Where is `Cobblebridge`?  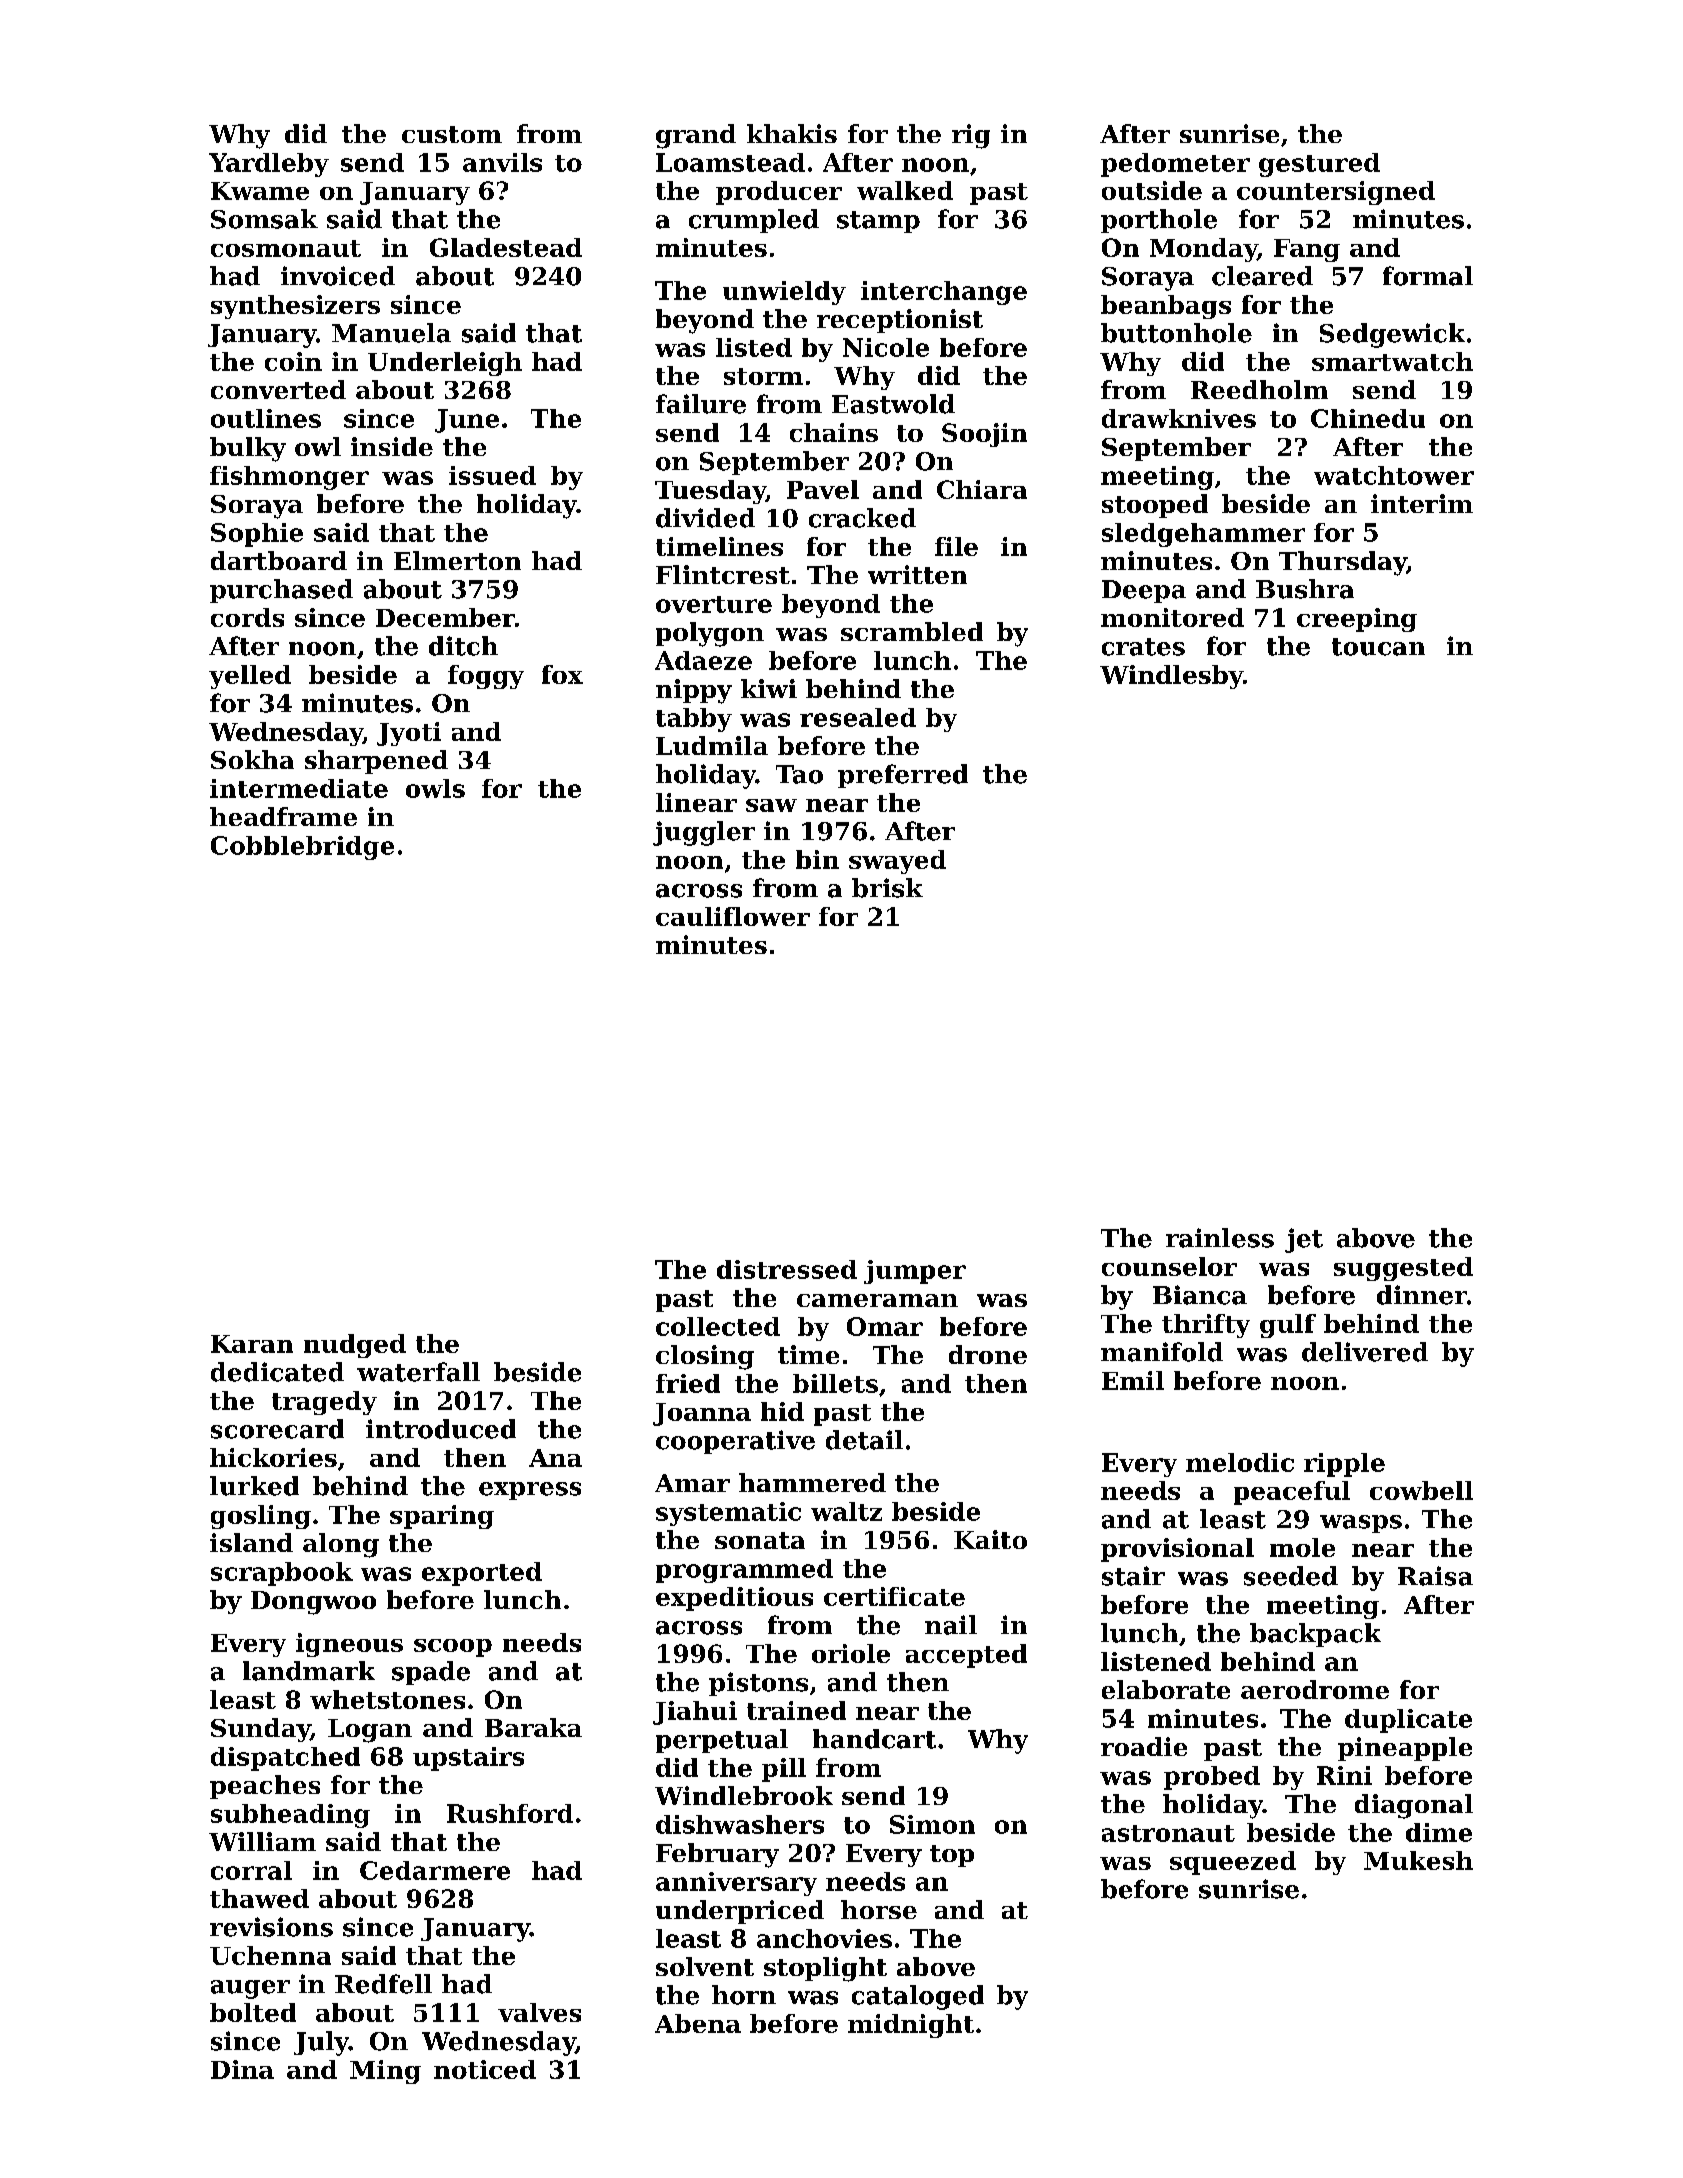
Cobblebridge is located at coordinates (302, 848).
